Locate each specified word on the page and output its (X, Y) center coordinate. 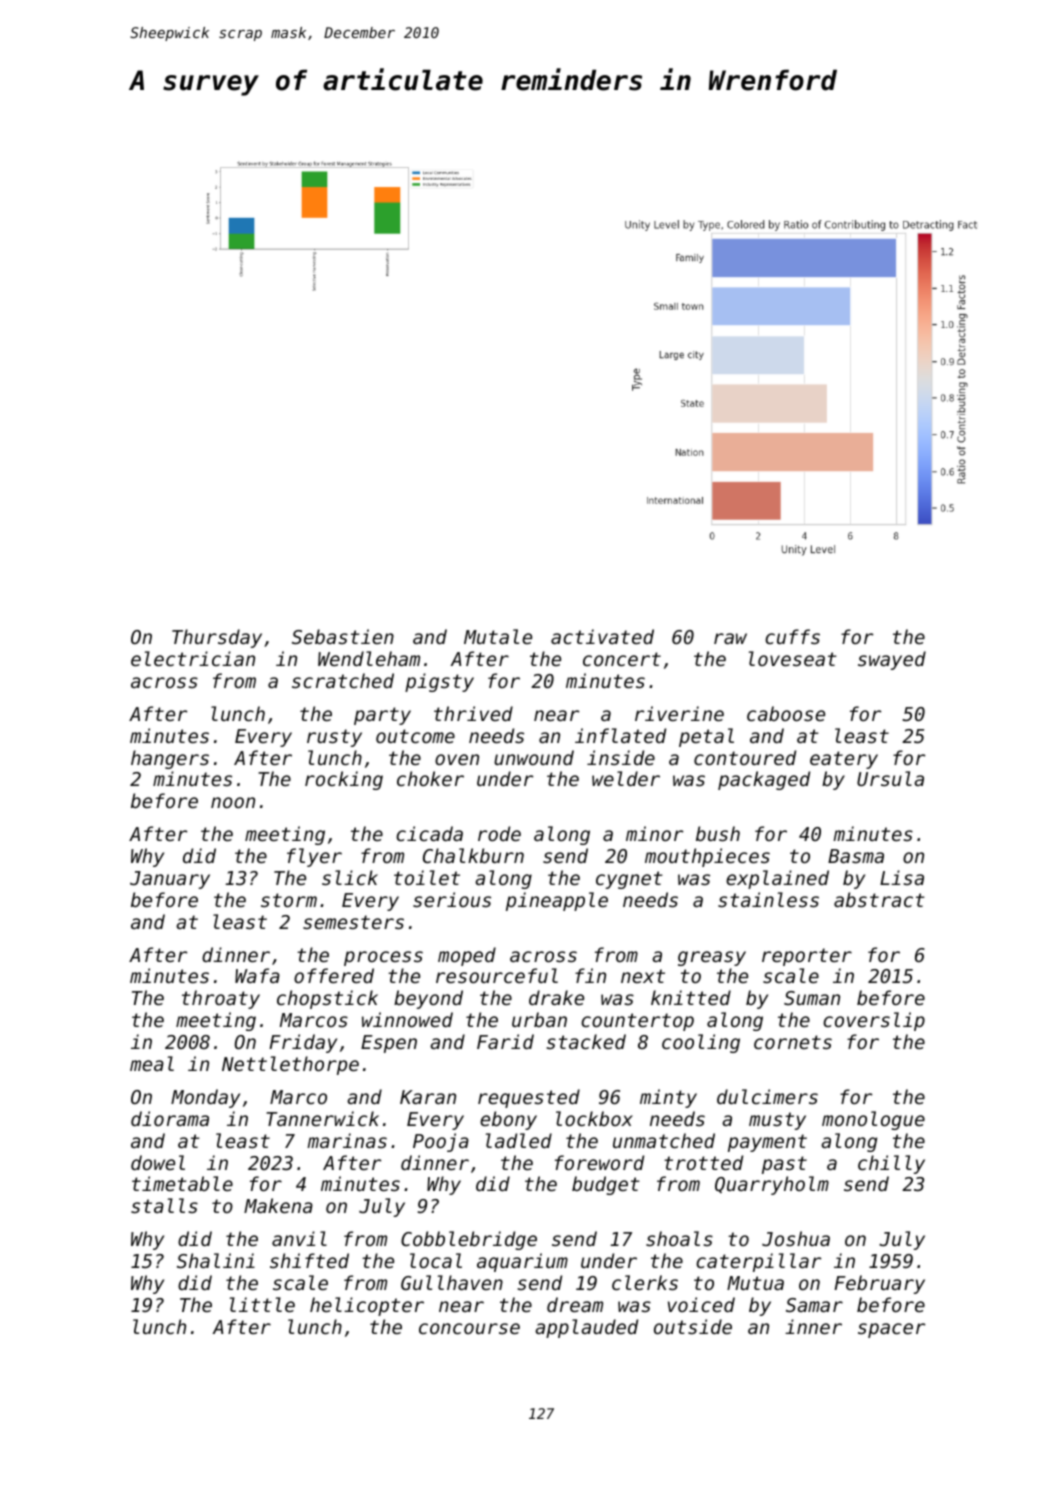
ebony (508, 1120)
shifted (309, 1260)
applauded (586, 1328)
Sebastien (343, 636)
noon (233, 802)
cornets (793, 1042)
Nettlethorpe (290, 1065)
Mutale (498, 636)
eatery (844, 760)
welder (626, 778)
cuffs (792, 636)
